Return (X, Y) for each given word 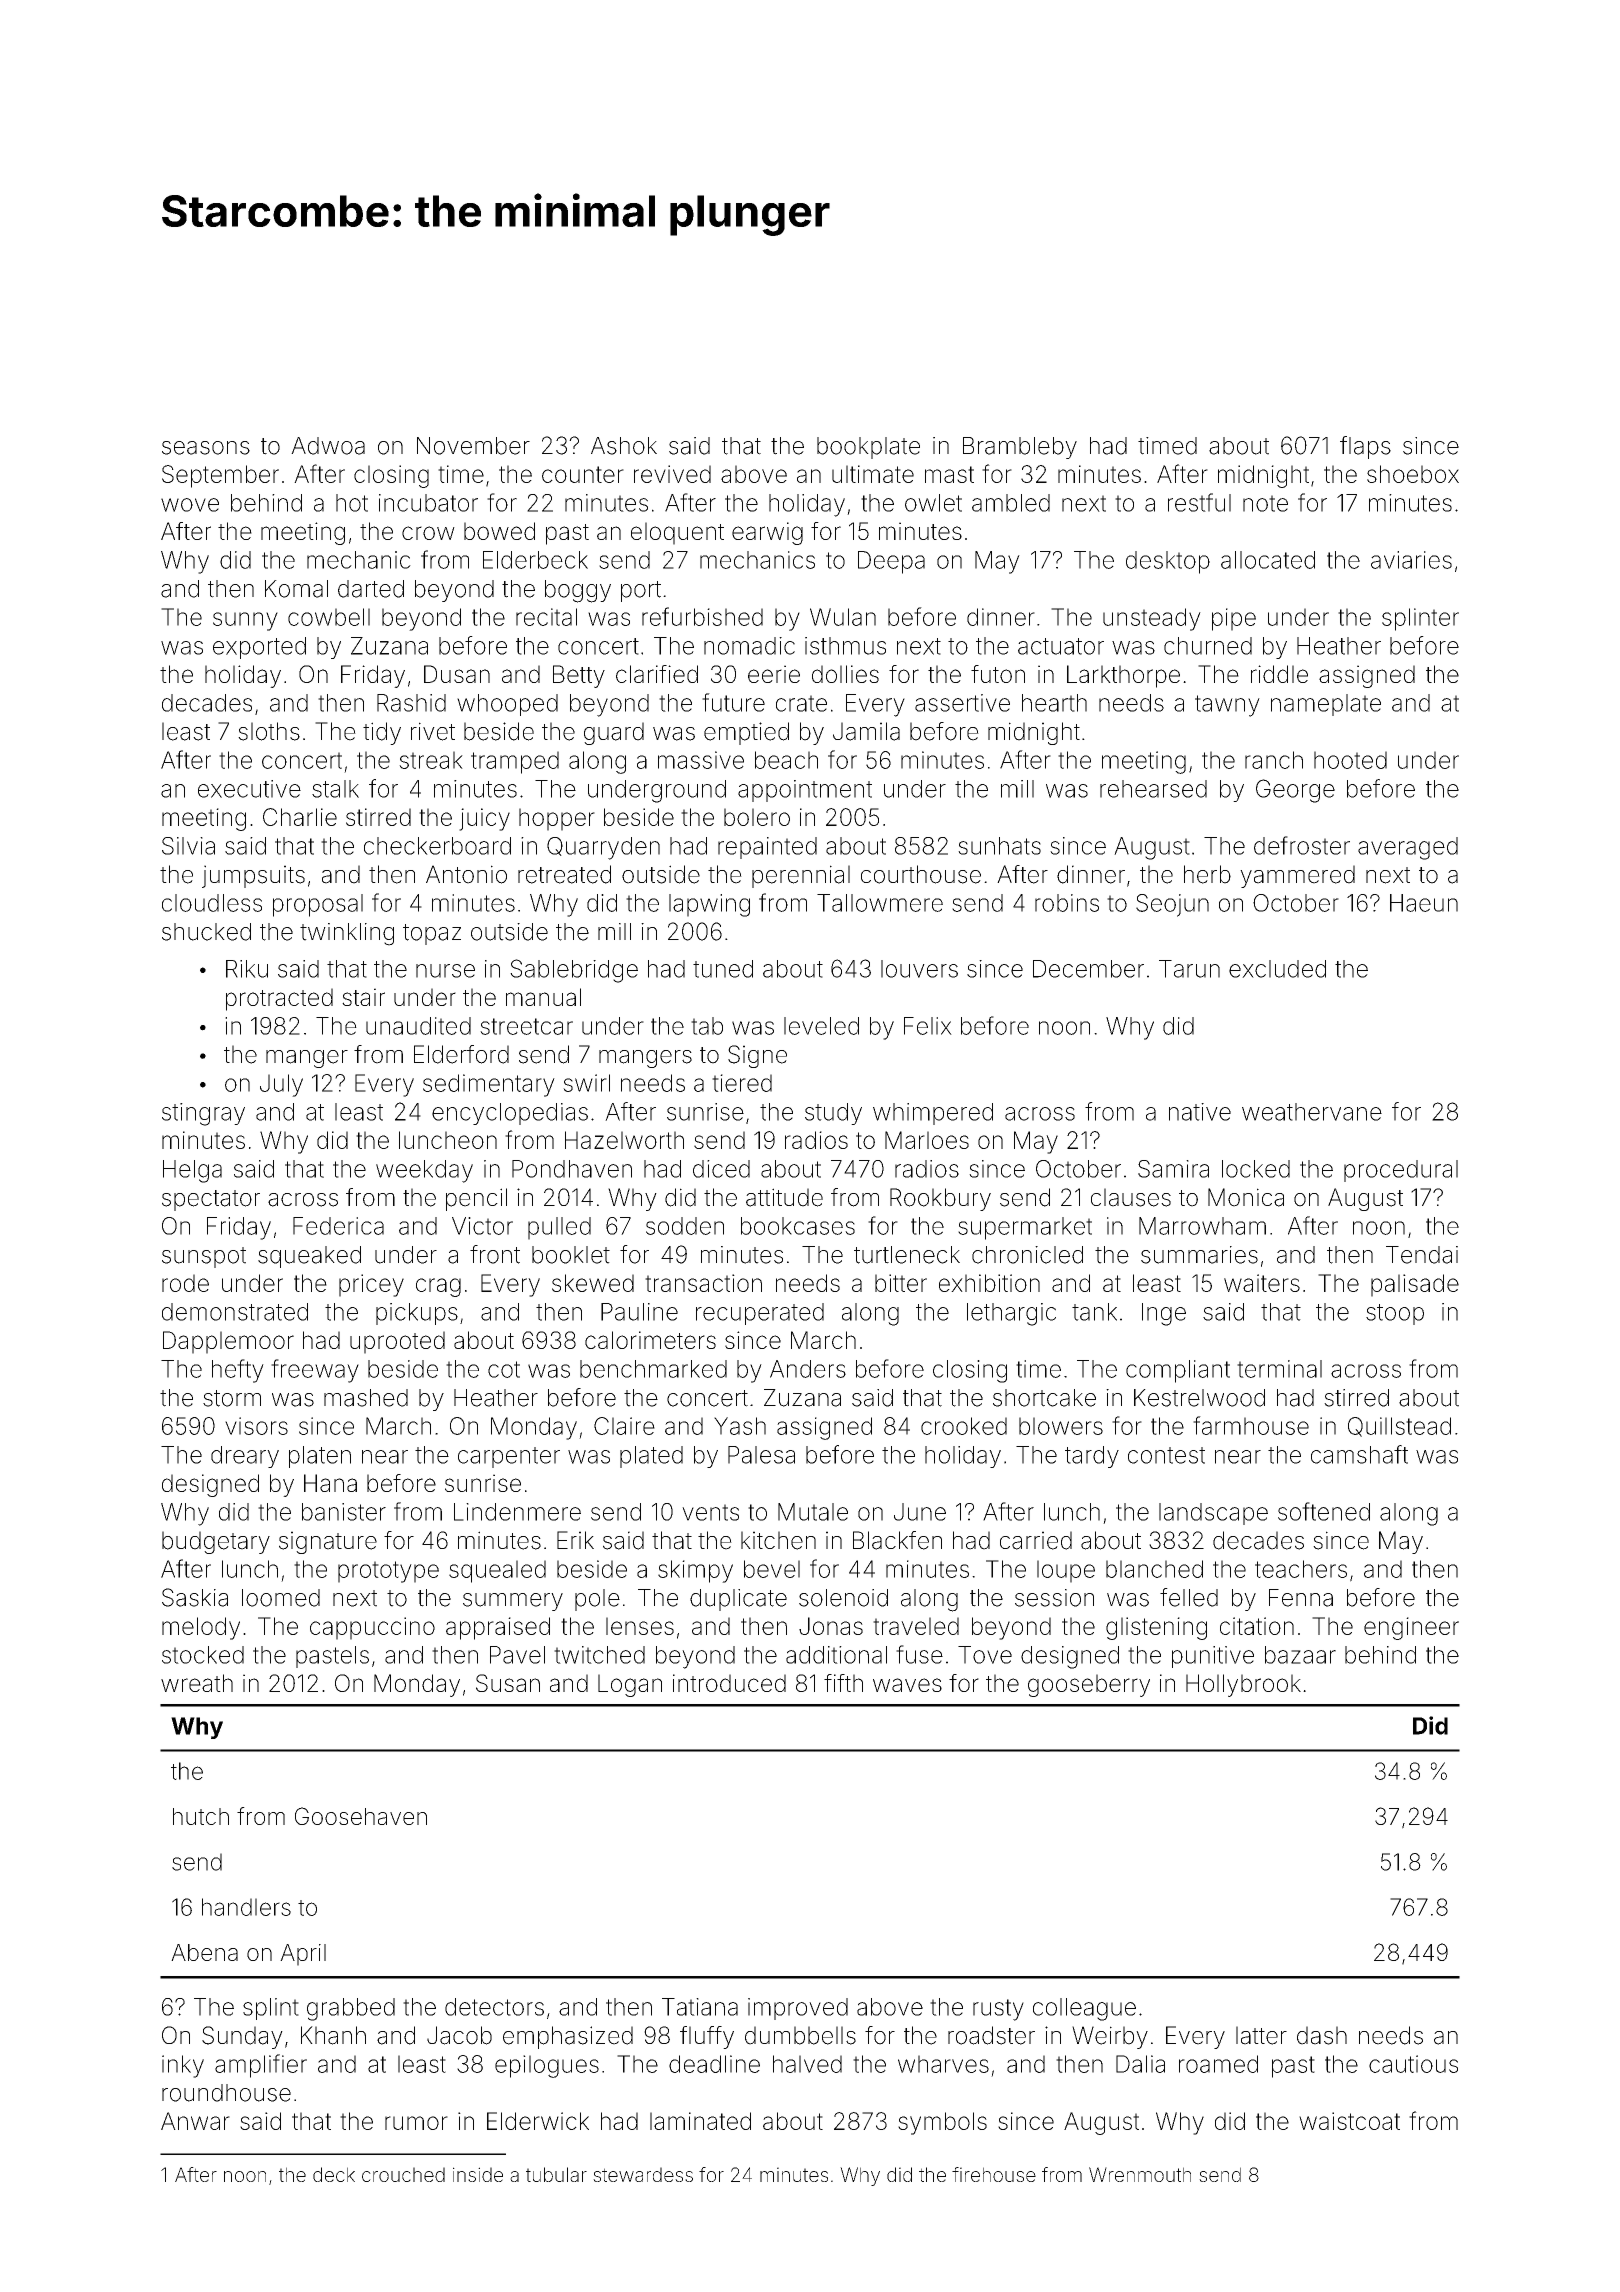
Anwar (195, 2121)
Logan (630, 1685)
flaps (1365, 447)
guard (614, 733)
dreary (245, 1457)
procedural (1401, 1171)
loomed (281, 1598)
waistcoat (1349, 2121)
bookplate (868, 448)
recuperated (760, 1314)
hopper (557, 819)
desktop (1168, 562)
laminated (700, 2121)
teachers (1301, 1569)
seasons (206, 448)
